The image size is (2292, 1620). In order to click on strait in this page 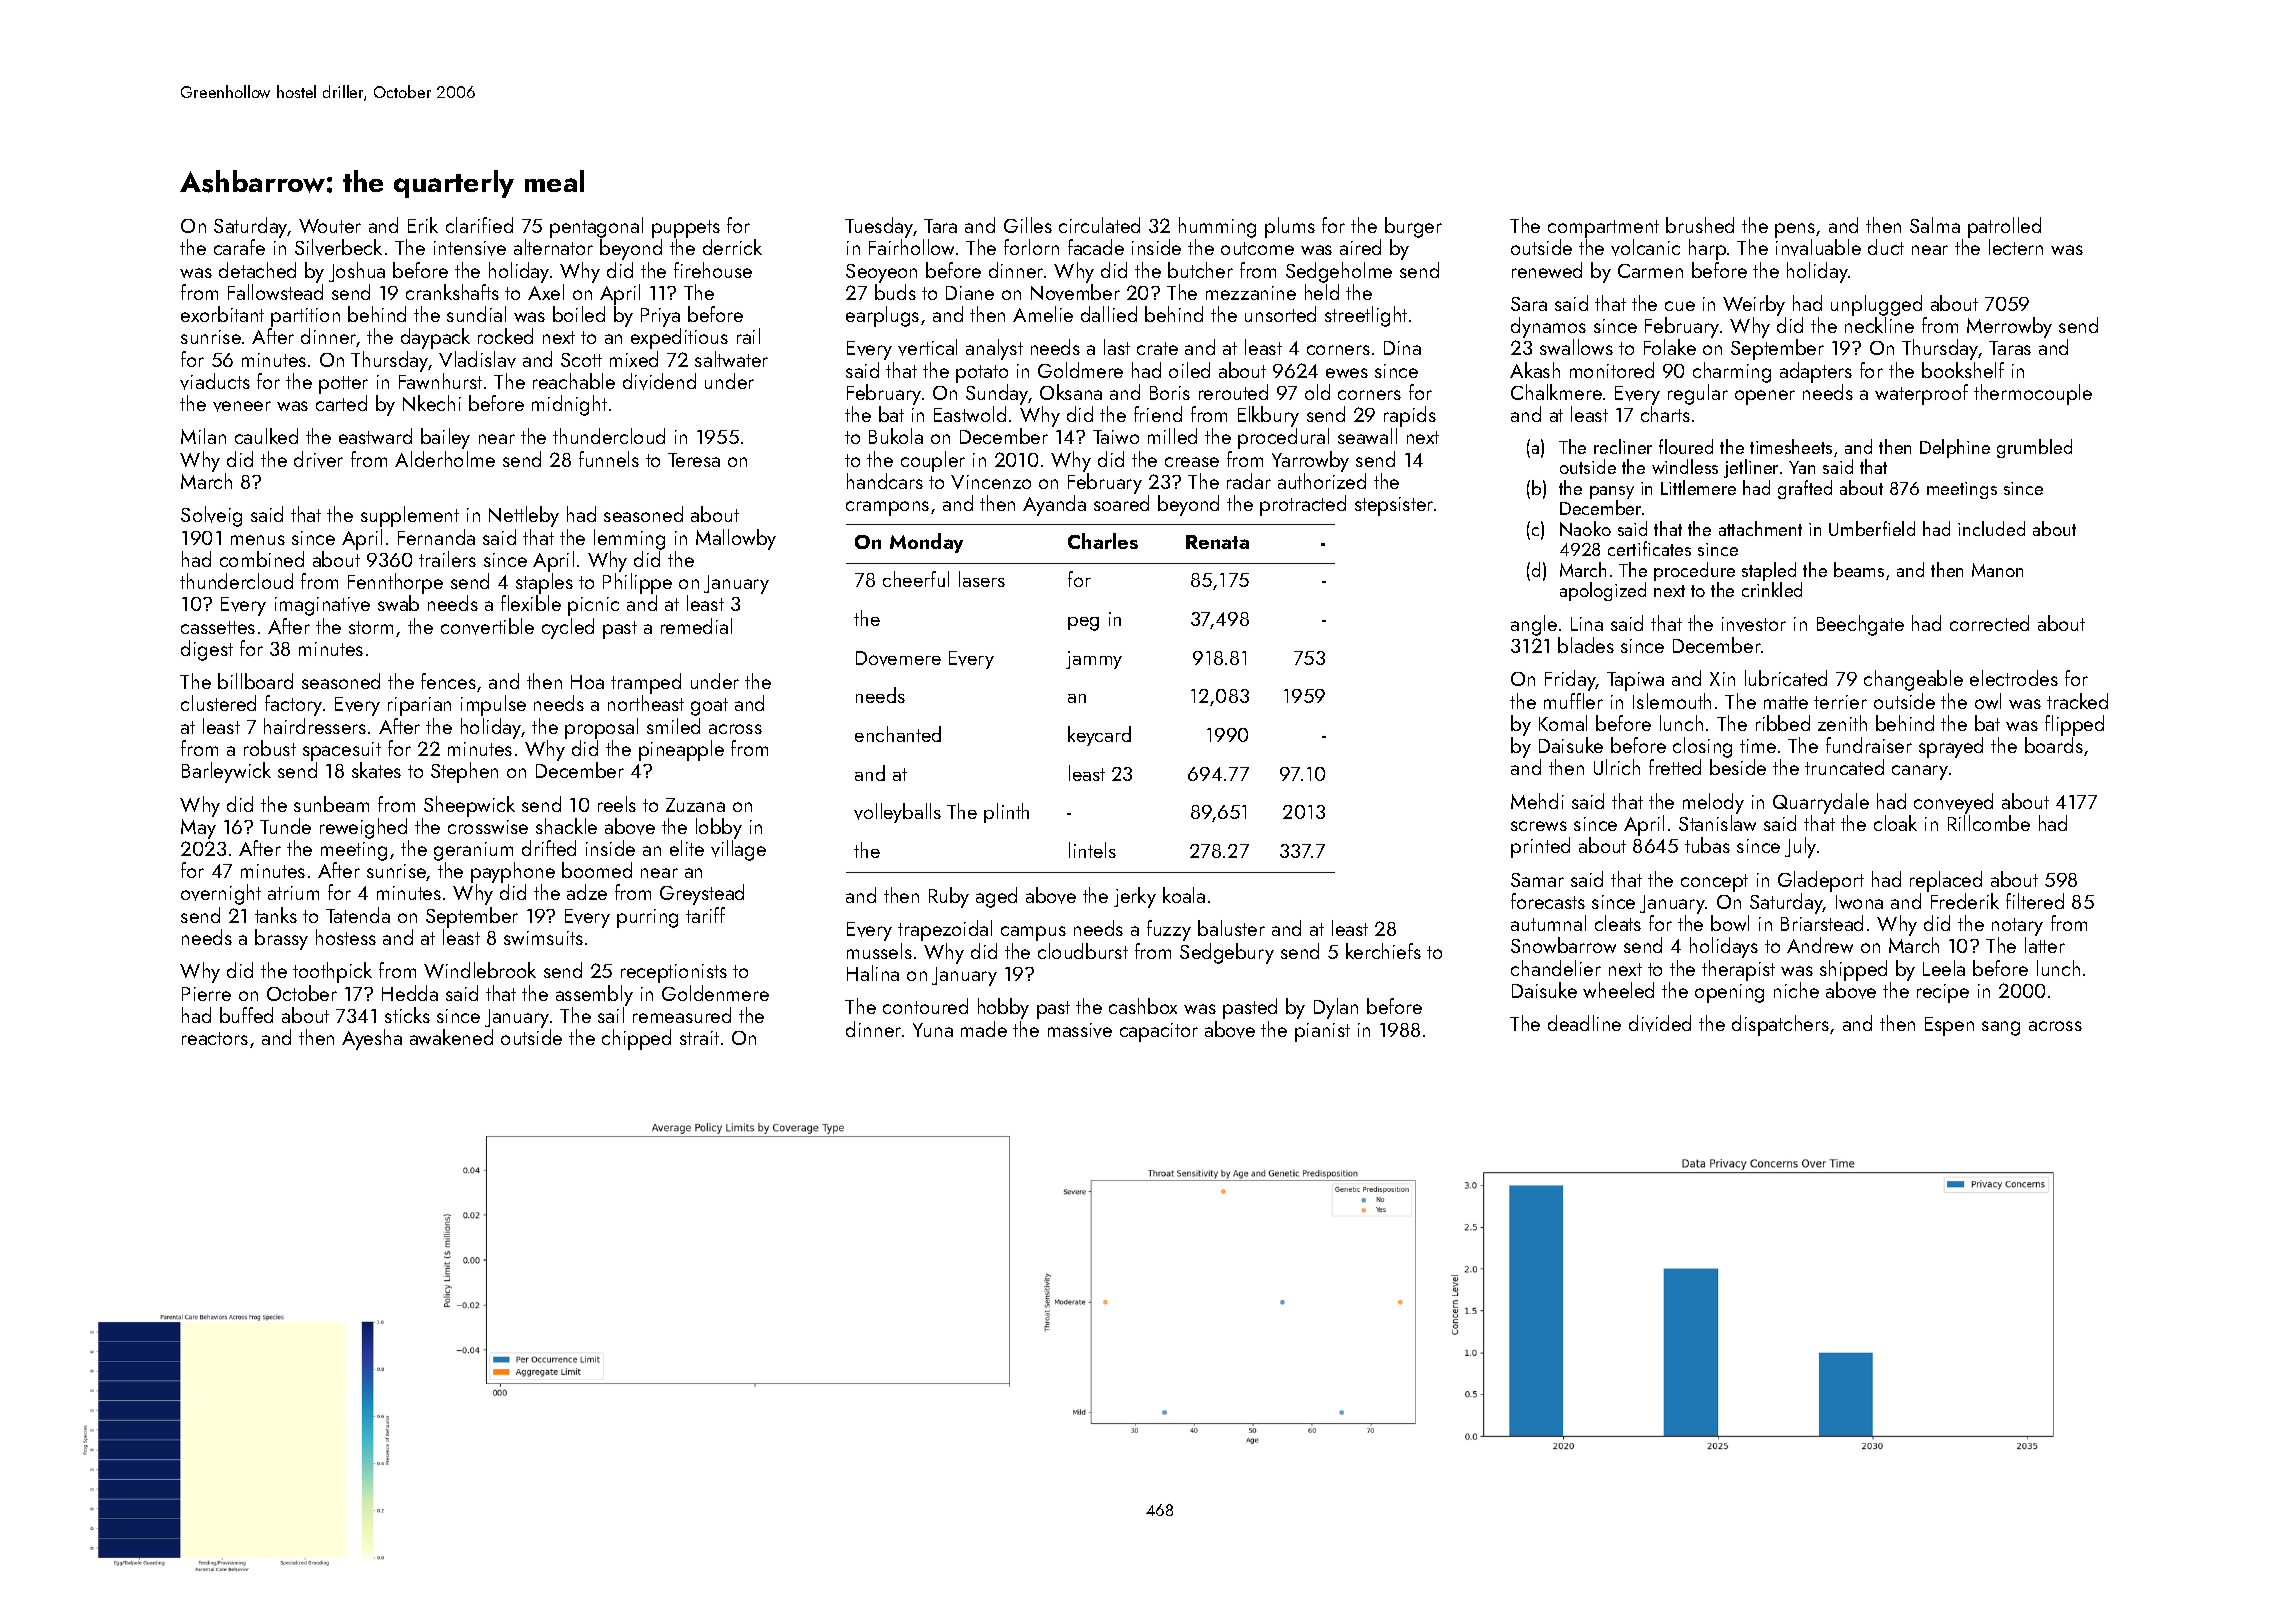, I will do `click(699, 1038)`.
